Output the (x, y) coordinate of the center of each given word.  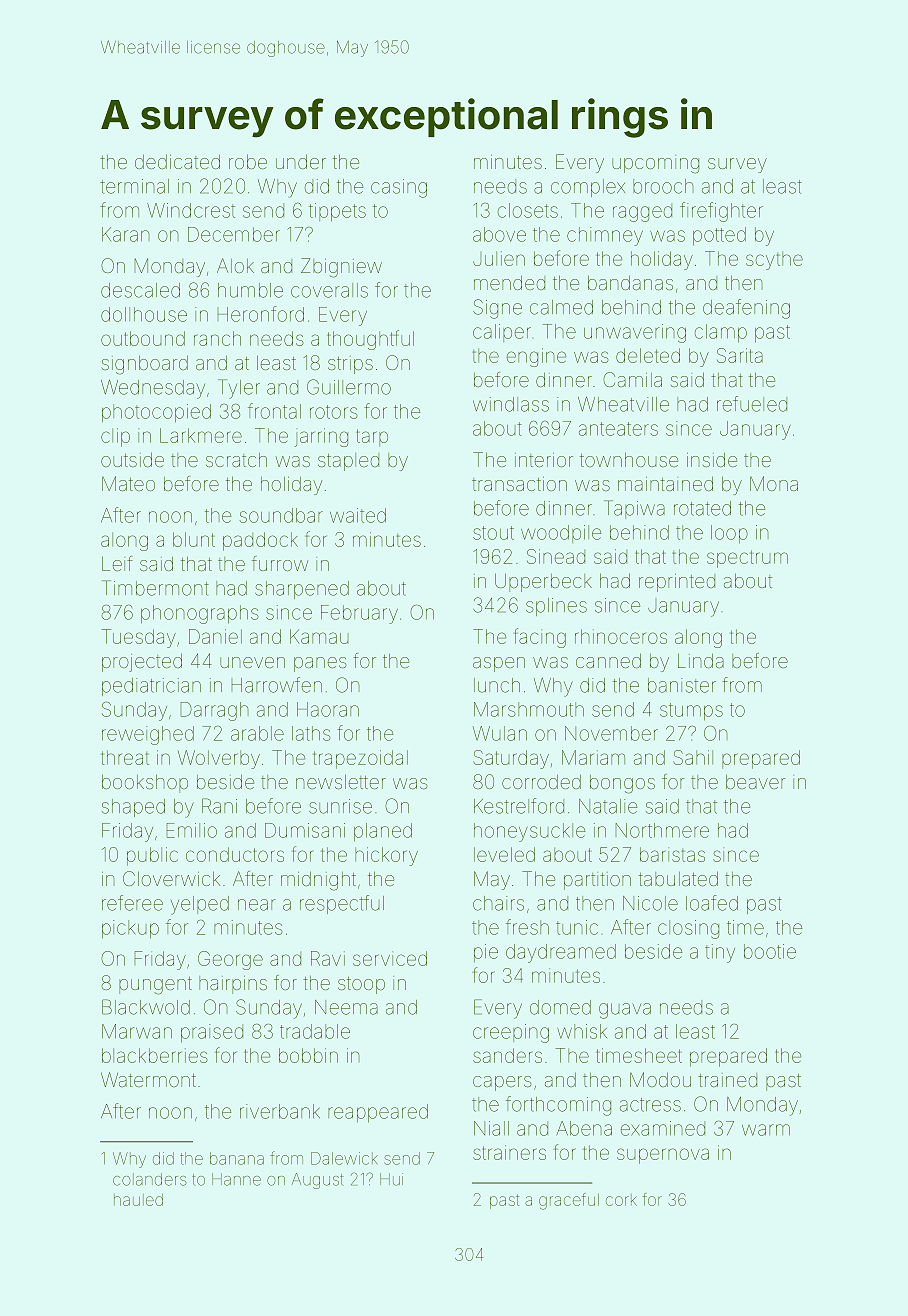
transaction (519, 484)
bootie (770, 951)
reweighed (148, 735)
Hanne (236, 1179)
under (301, 161)
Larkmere (201, 435)
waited (358, 515)
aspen (499, 664)
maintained (665, 483)
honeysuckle (529, 832)
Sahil (693, 757)
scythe (774, 260)
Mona (774, 483)
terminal (134, 186)
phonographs (200, 614)
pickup (130, 929)
